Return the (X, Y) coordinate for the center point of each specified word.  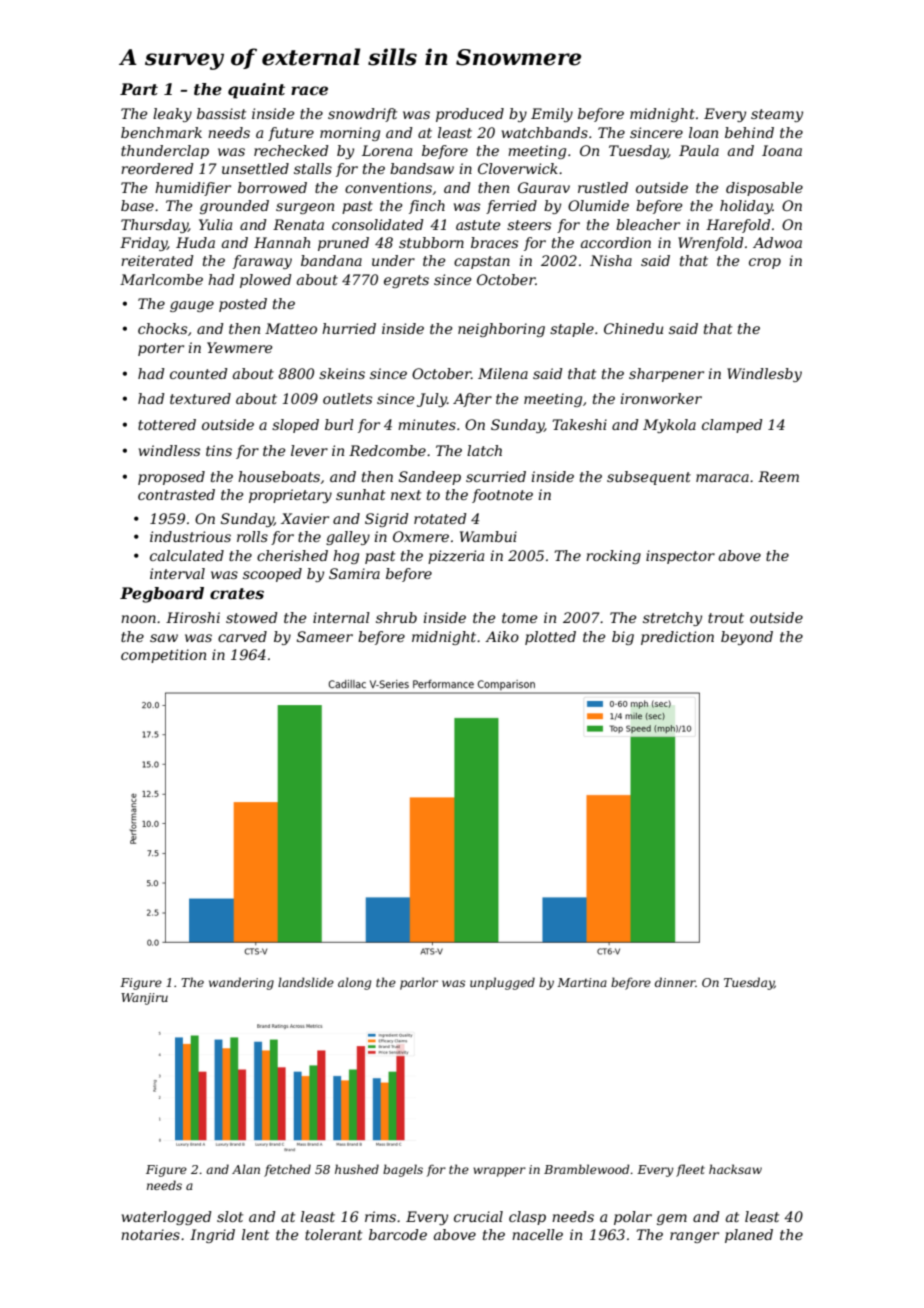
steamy (777, 115)
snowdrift (362, 115)
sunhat (360, 494)
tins (219, 450)
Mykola (669, 426)
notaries (150, 1234)
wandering (241, 983)
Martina (582, 982)
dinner (675, 982)
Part (139, 89)
